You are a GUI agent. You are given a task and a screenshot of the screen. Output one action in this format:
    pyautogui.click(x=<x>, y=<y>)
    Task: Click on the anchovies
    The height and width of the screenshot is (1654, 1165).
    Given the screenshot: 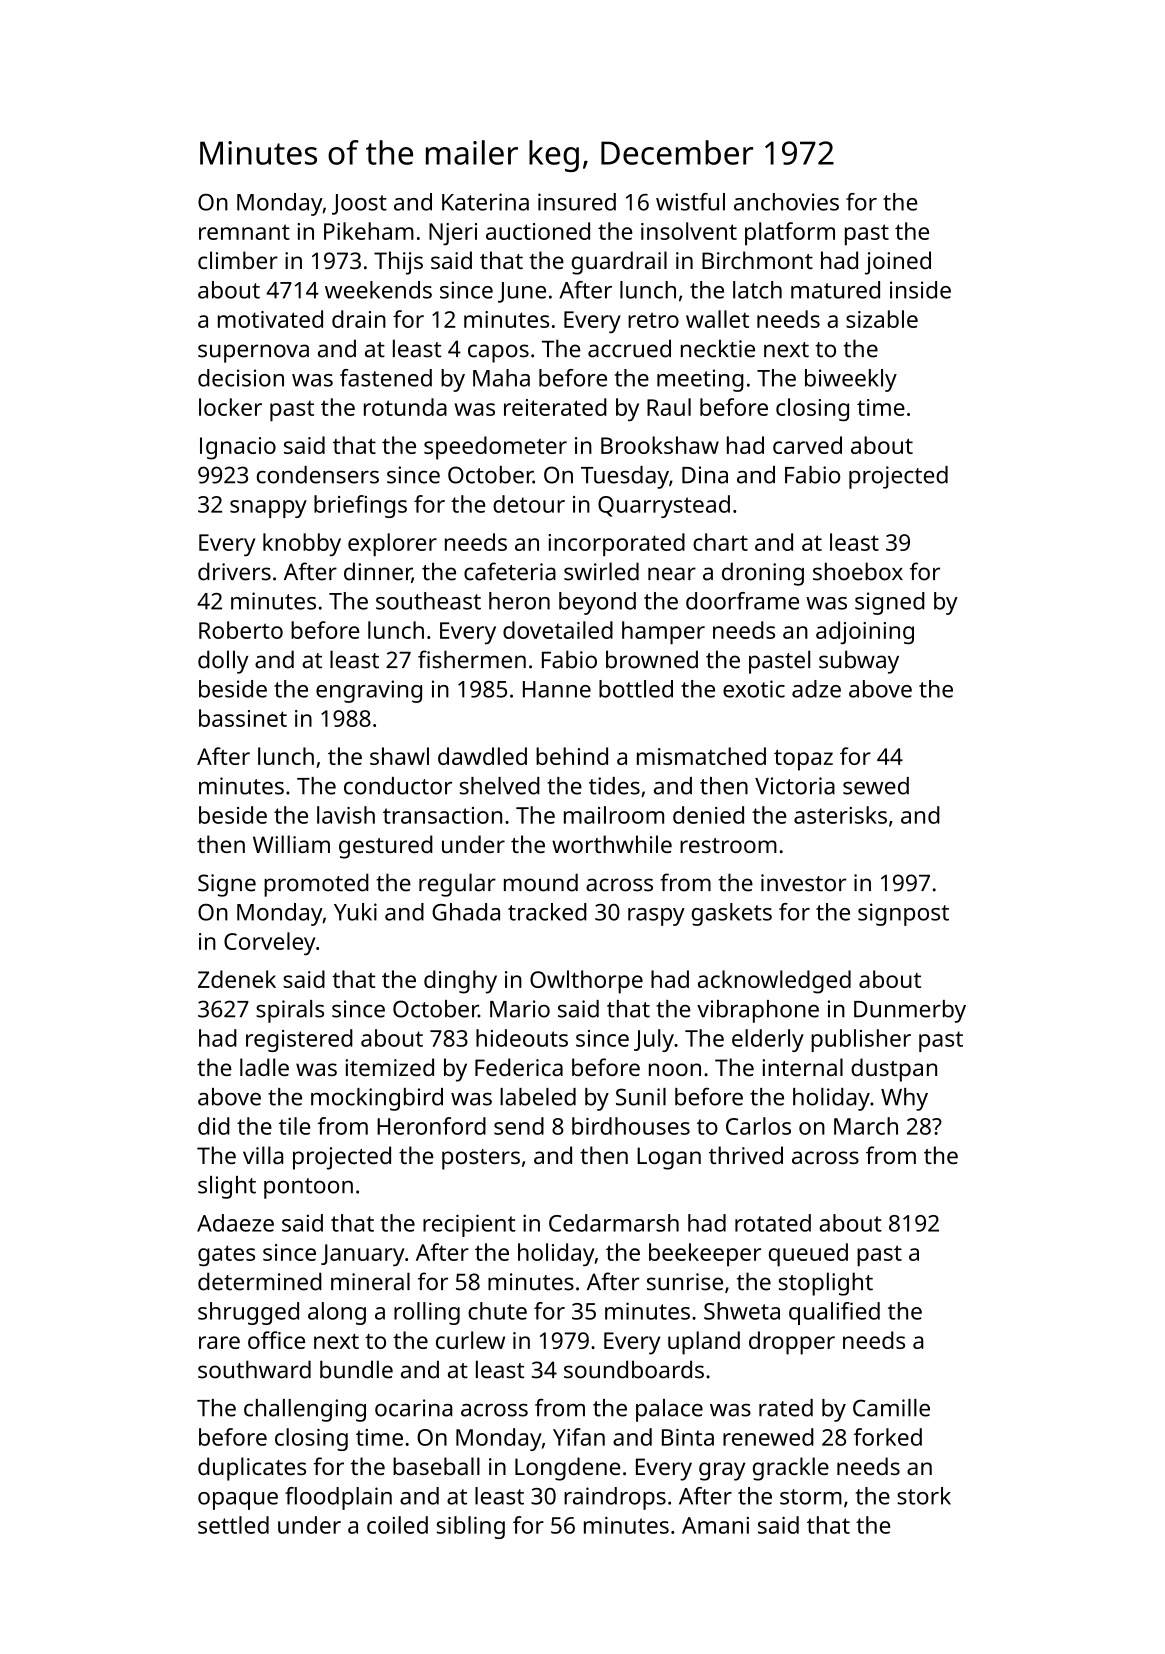 What is the action you would take?
    pyautogui.click(x=786, y=202)
